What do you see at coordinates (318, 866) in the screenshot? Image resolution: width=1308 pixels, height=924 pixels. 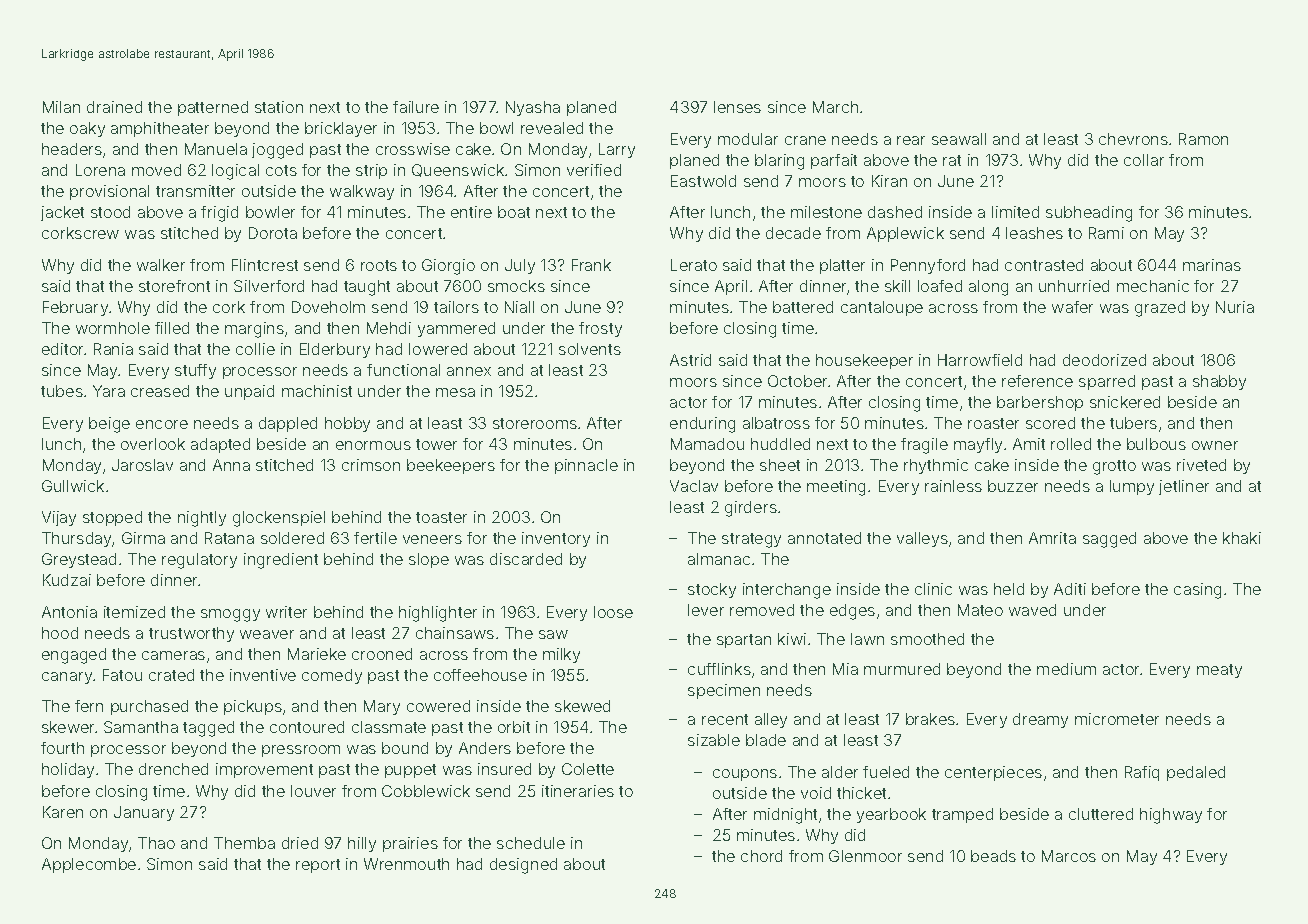 I see `report` at bounding box center [318, 866].
